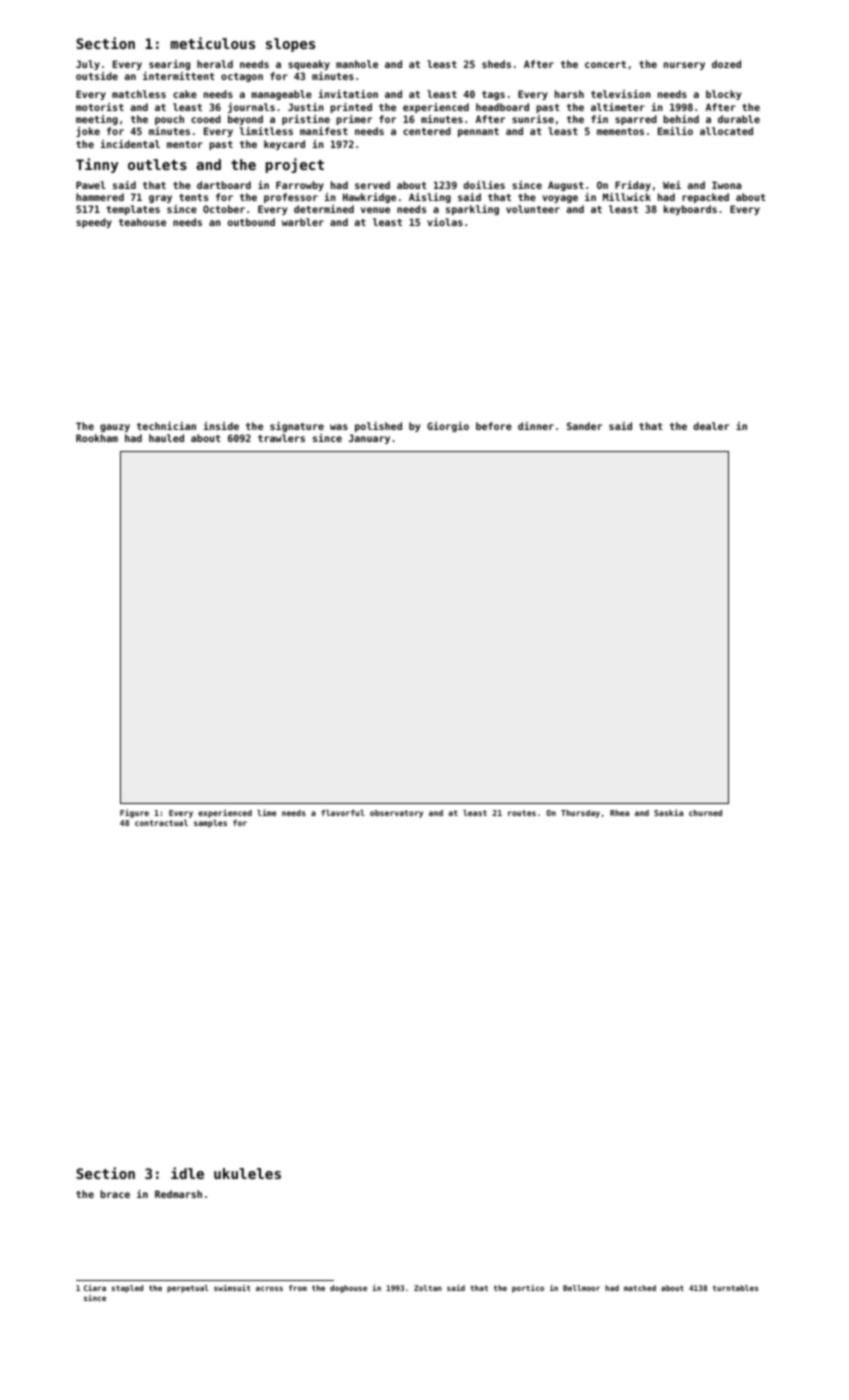  Describe the element at coordinates (536, 426) in the page. I see `dinner` at that location.
